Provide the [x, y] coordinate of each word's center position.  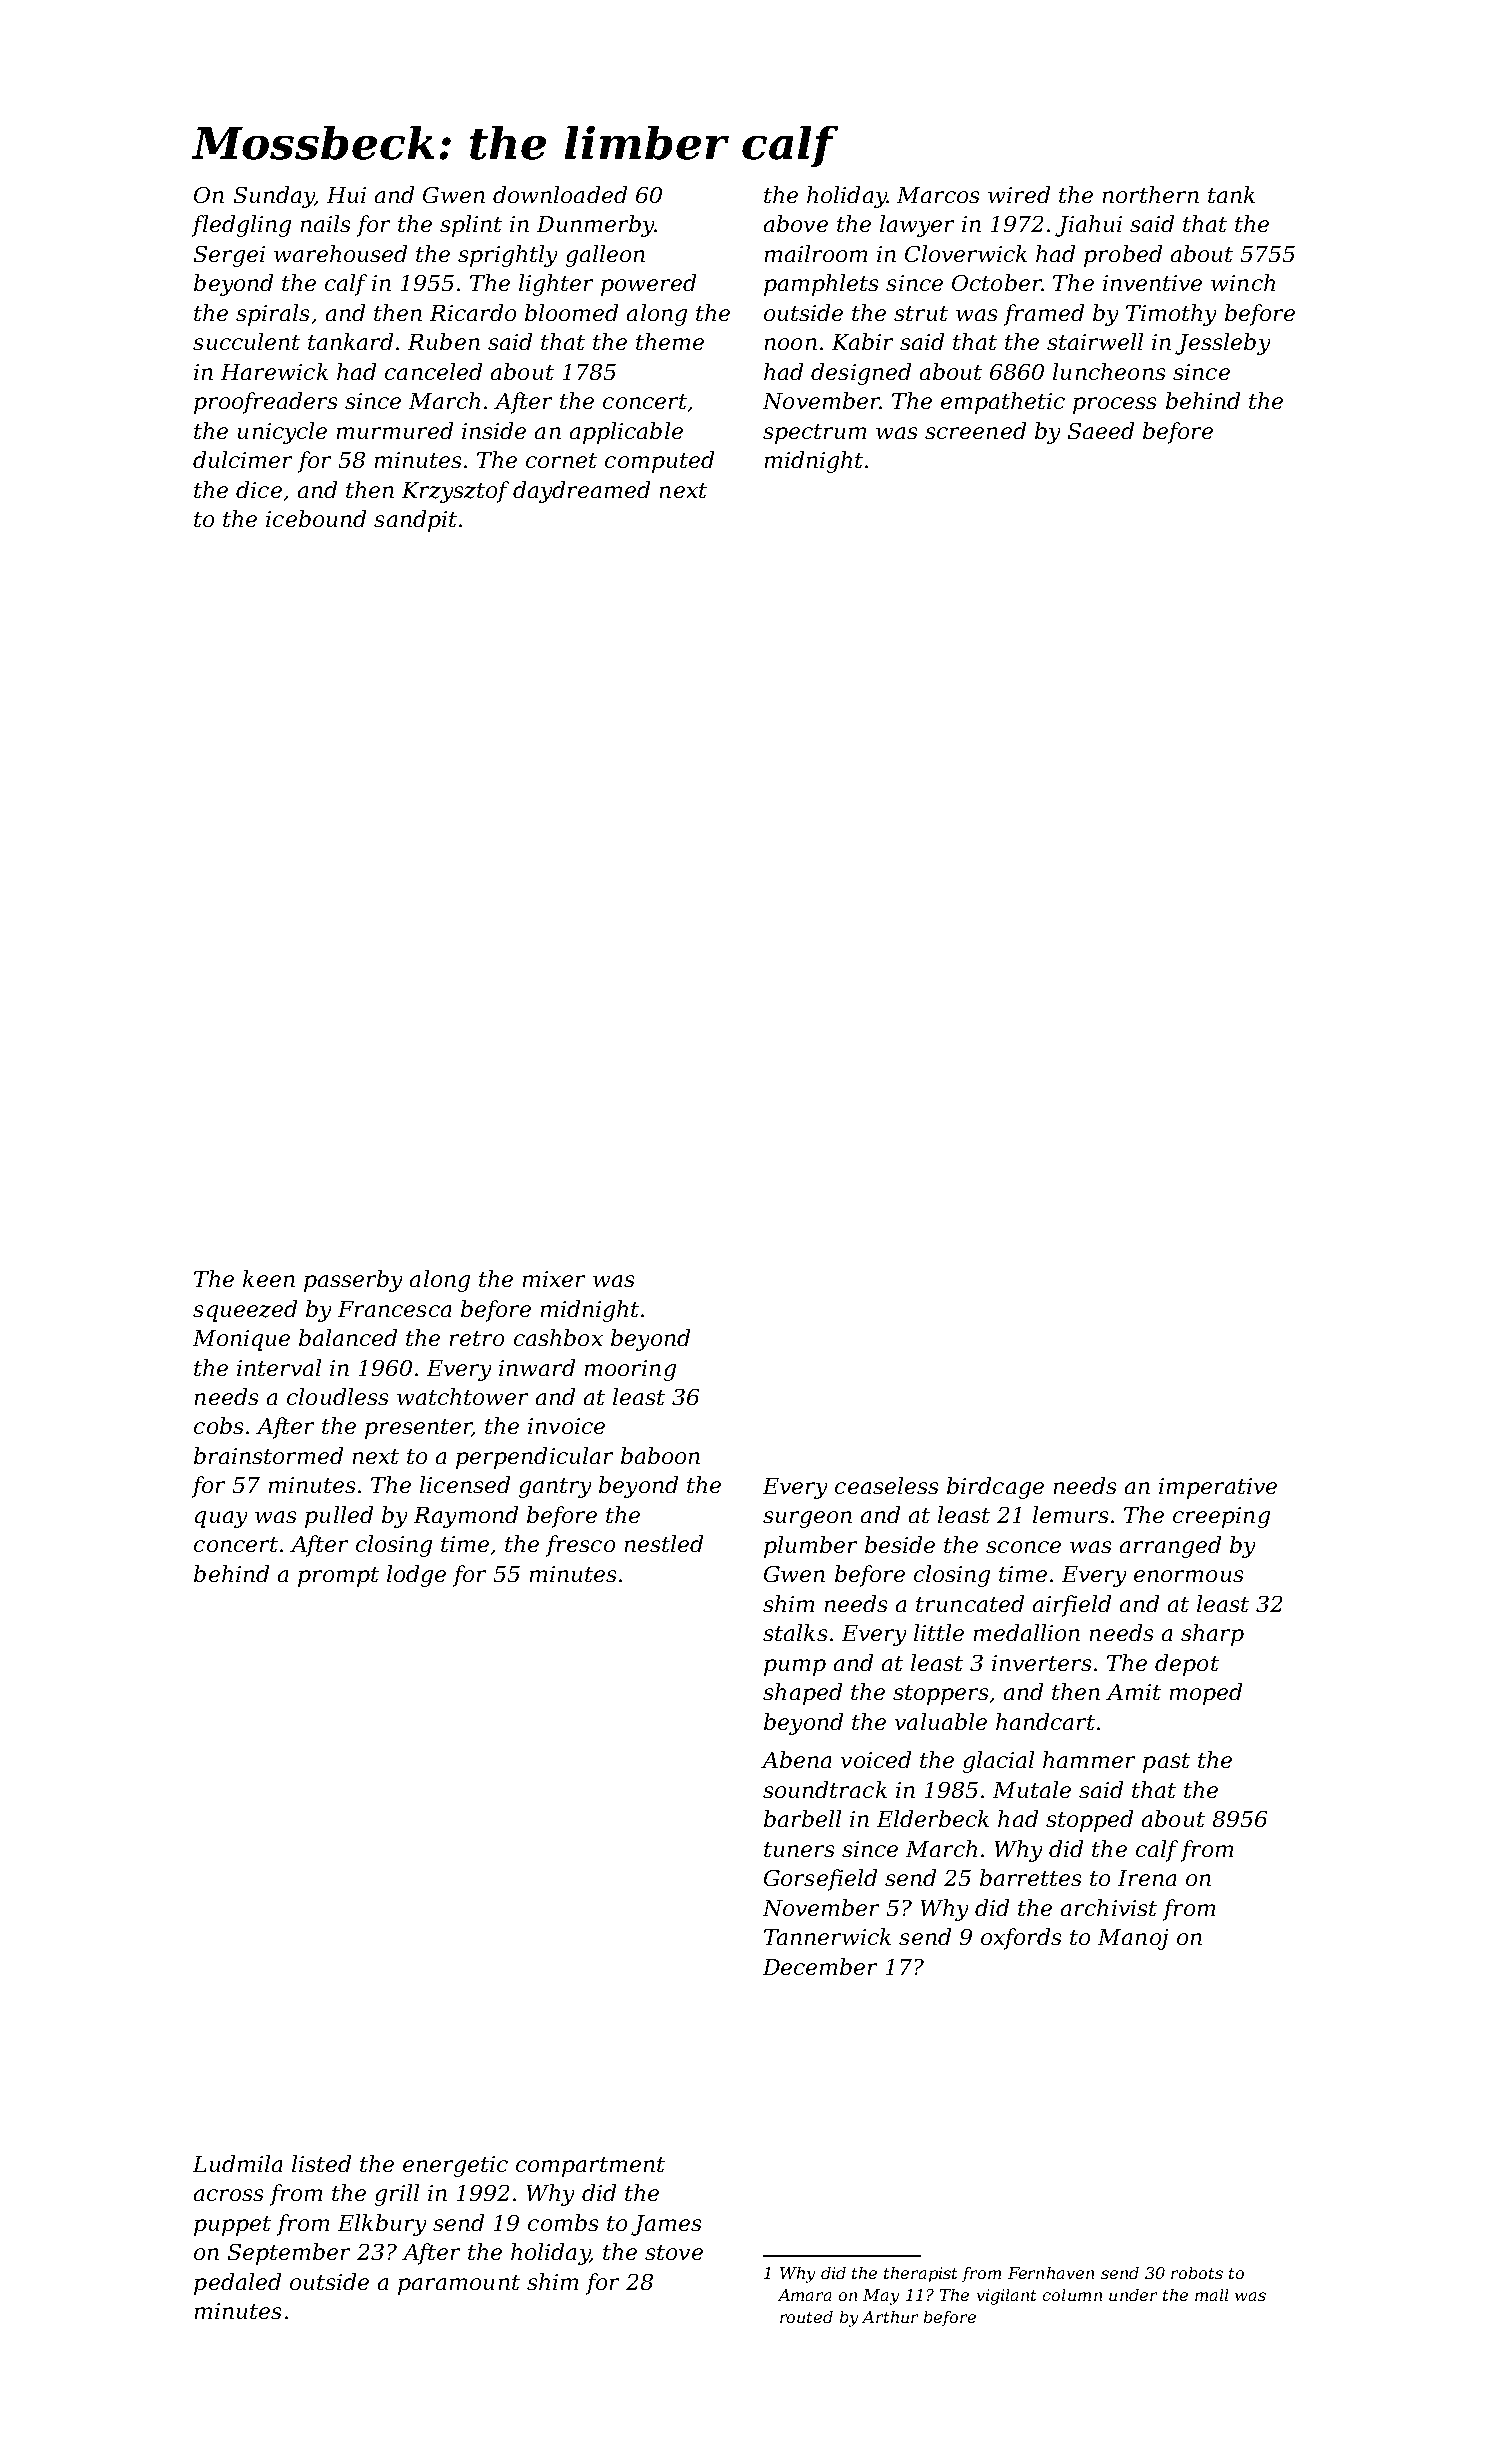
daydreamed [581, 492]
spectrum [814, 434]
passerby [353, 1281]
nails [325, 223]
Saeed [1101, 430]
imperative [1218, 1488]
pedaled [237, 2284]
